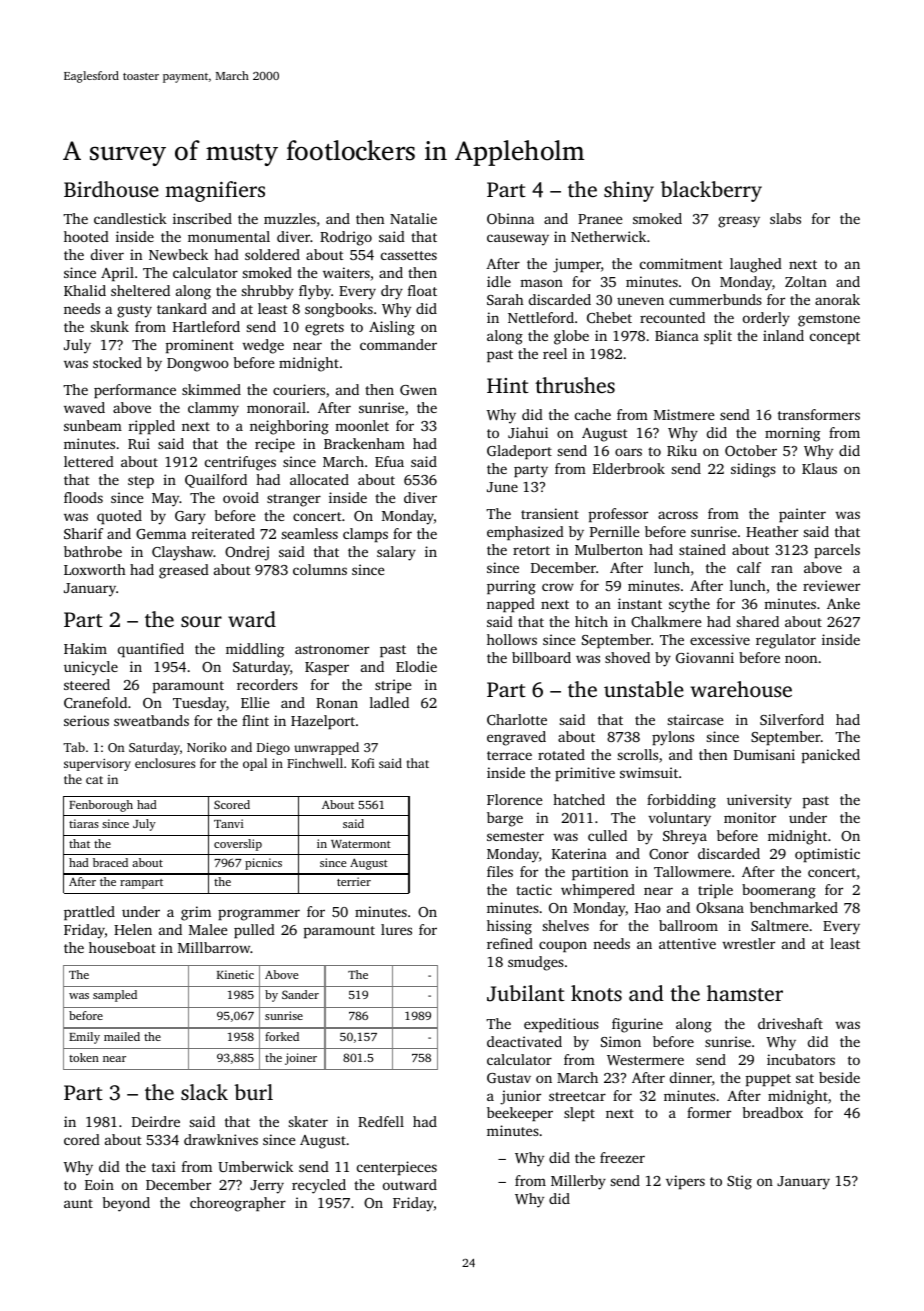 Image resolution: width=924 pixels, height=1311 pixels. What do you see at coordinates (238, 1204) in the screenshot?
I see `choreographer` at bounding box center [238, 1204].
